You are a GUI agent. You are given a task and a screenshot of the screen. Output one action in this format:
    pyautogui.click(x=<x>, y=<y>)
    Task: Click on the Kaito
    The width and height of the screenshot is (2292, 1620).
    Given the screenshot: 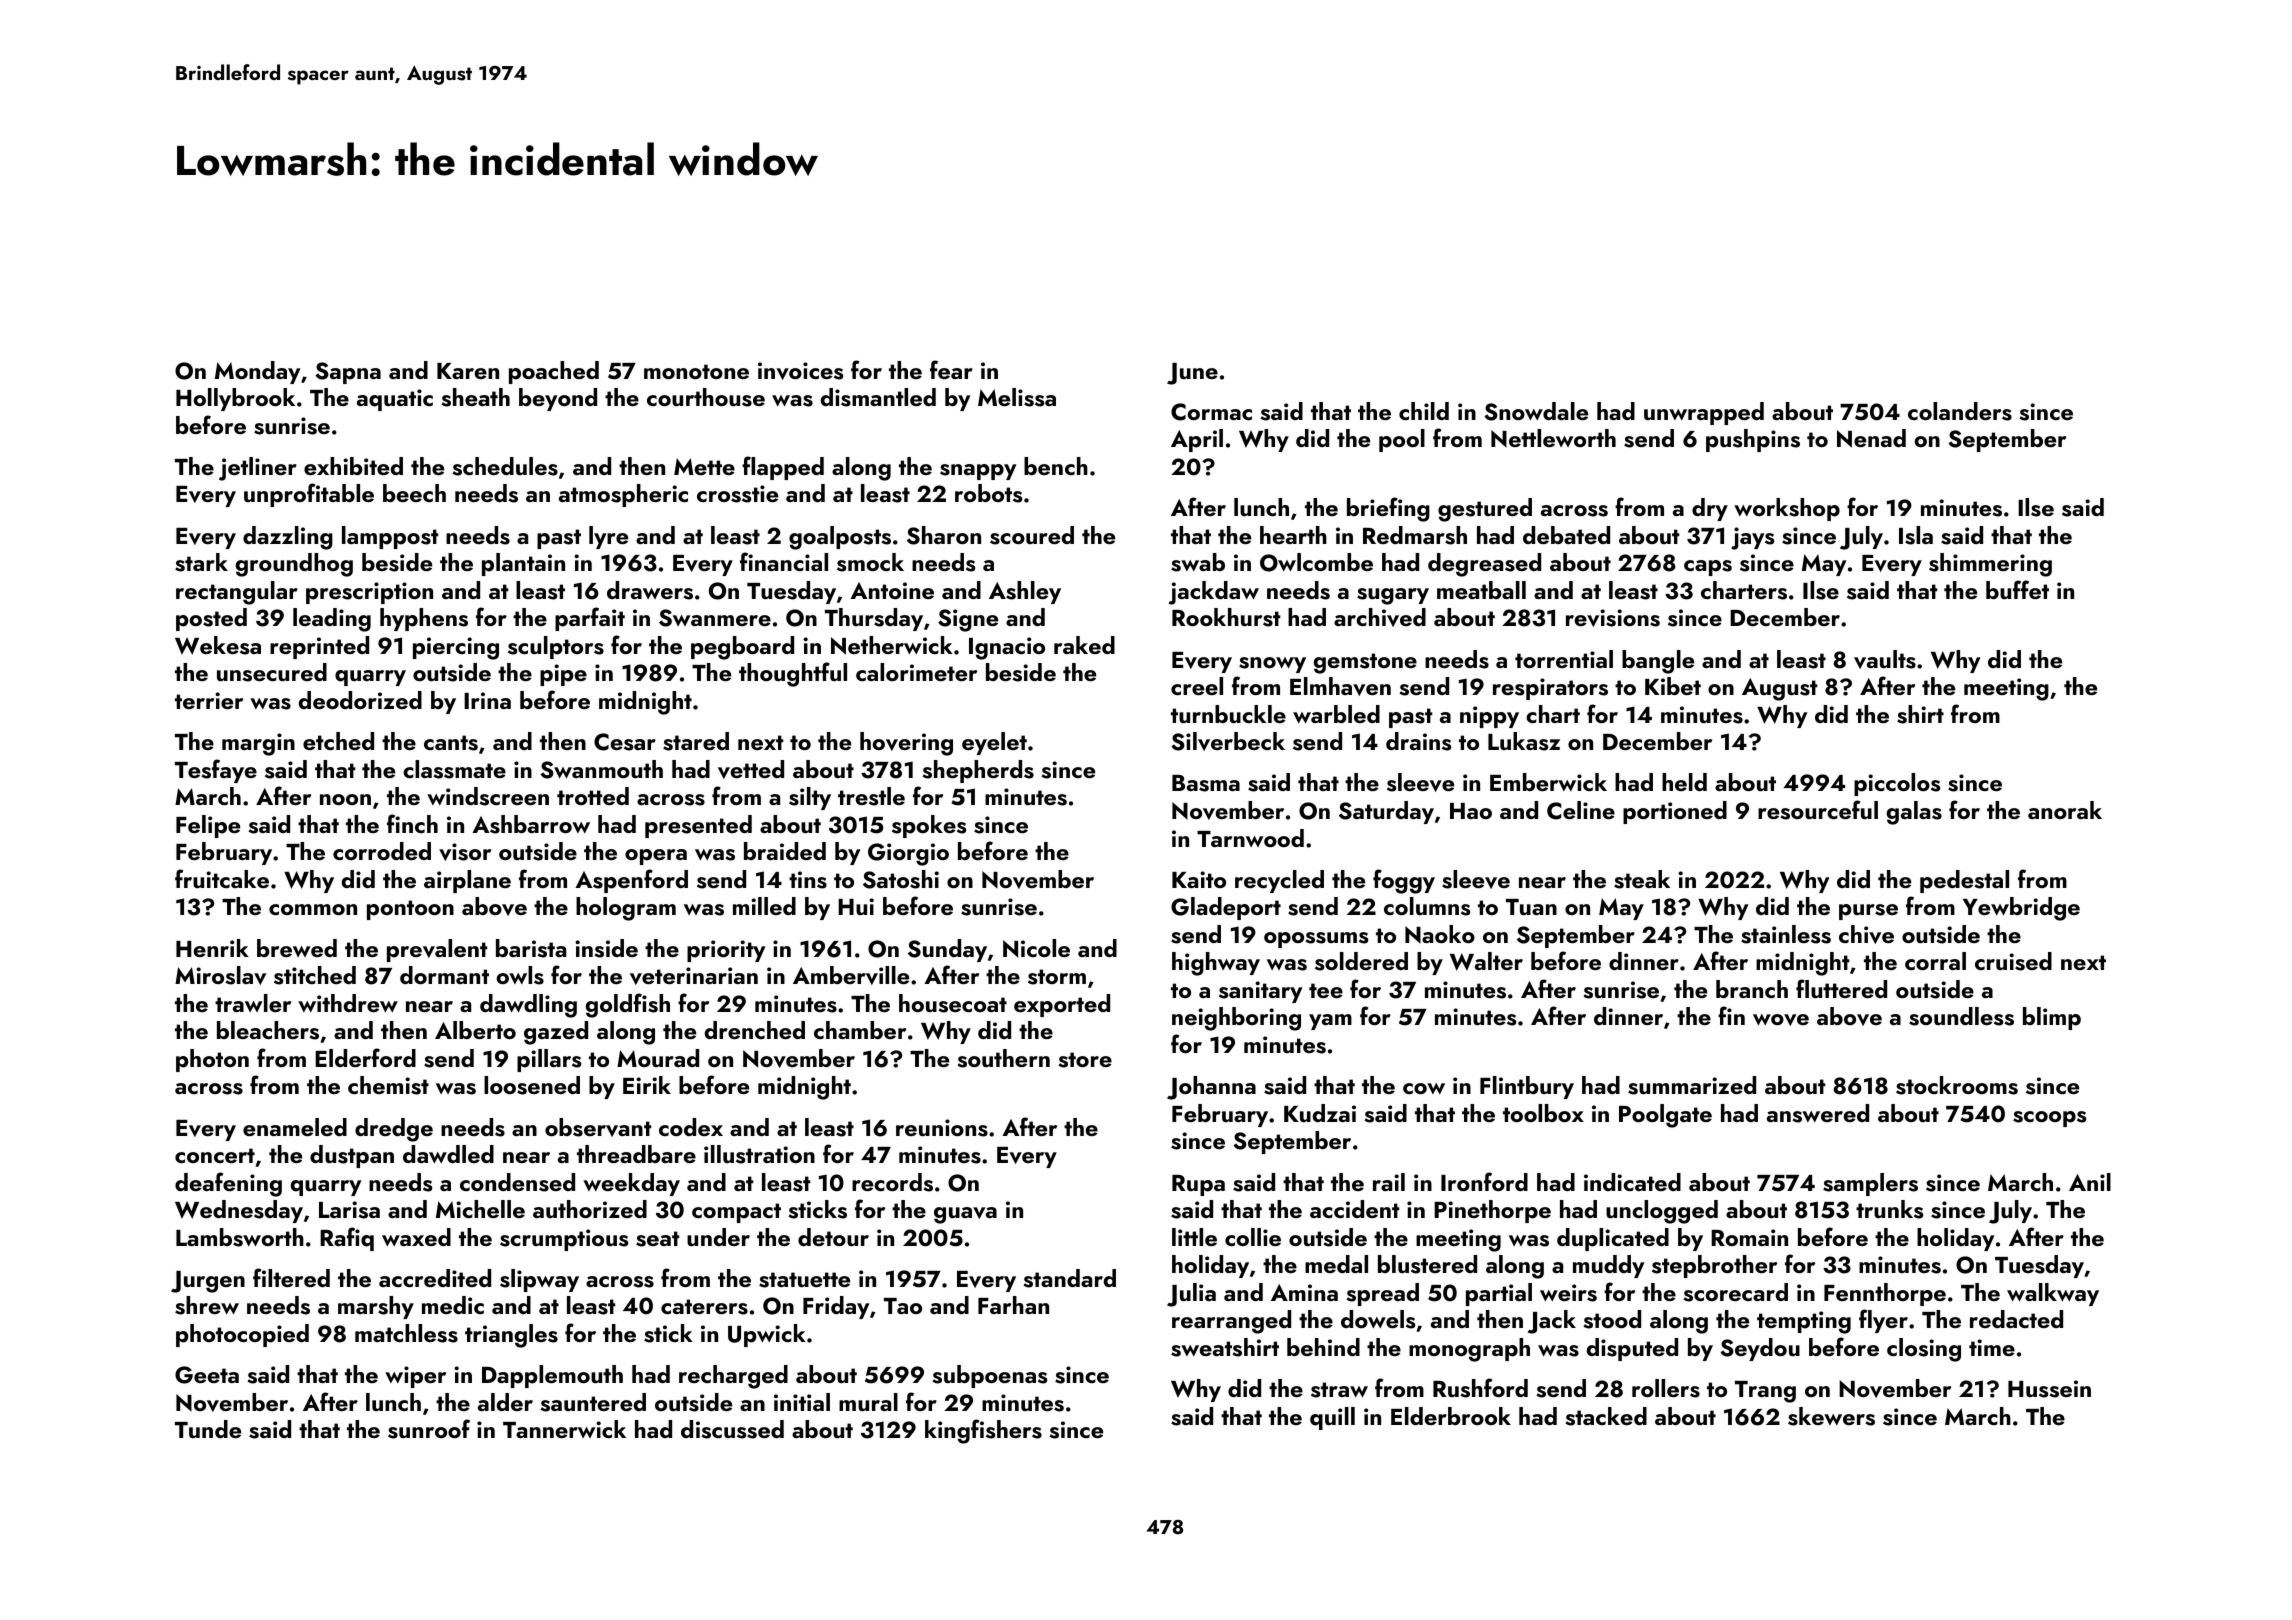 What is the action you would take?
    pyautogui.click(x=1199, y=879)
